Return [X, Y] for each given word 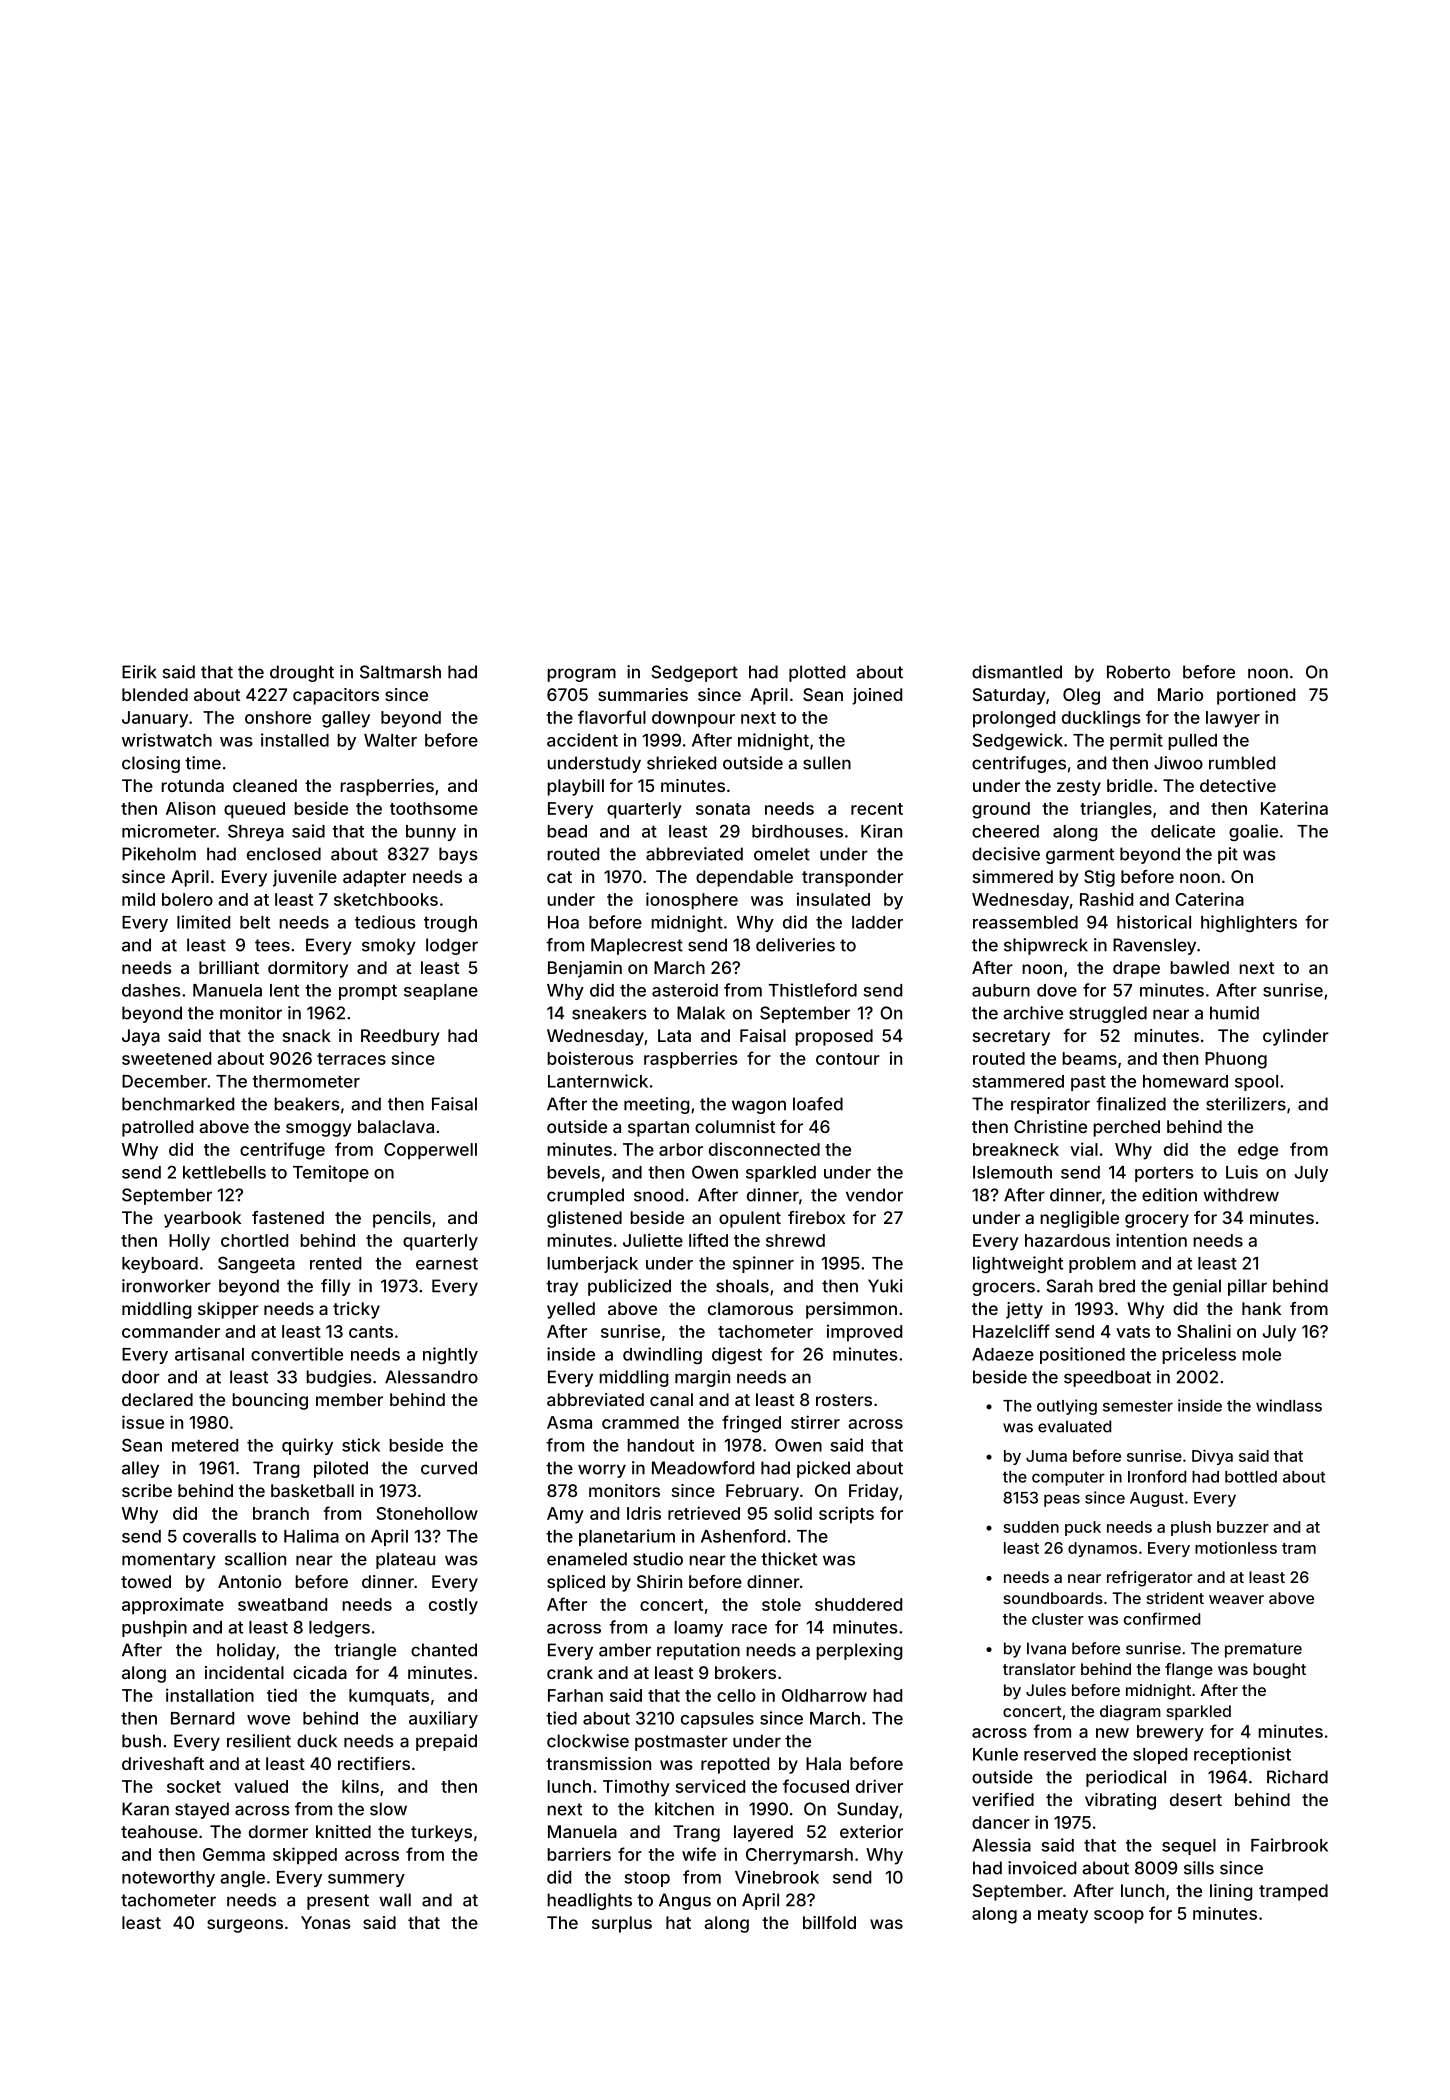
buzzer [1243, 1527]
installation [210, 1695]
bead [567, 831]
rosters [844, 1400]
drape [1136, 969]
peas [1062, 1500]
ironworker [166, 1286]
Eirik [139, 672]
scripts [846, 1515]
